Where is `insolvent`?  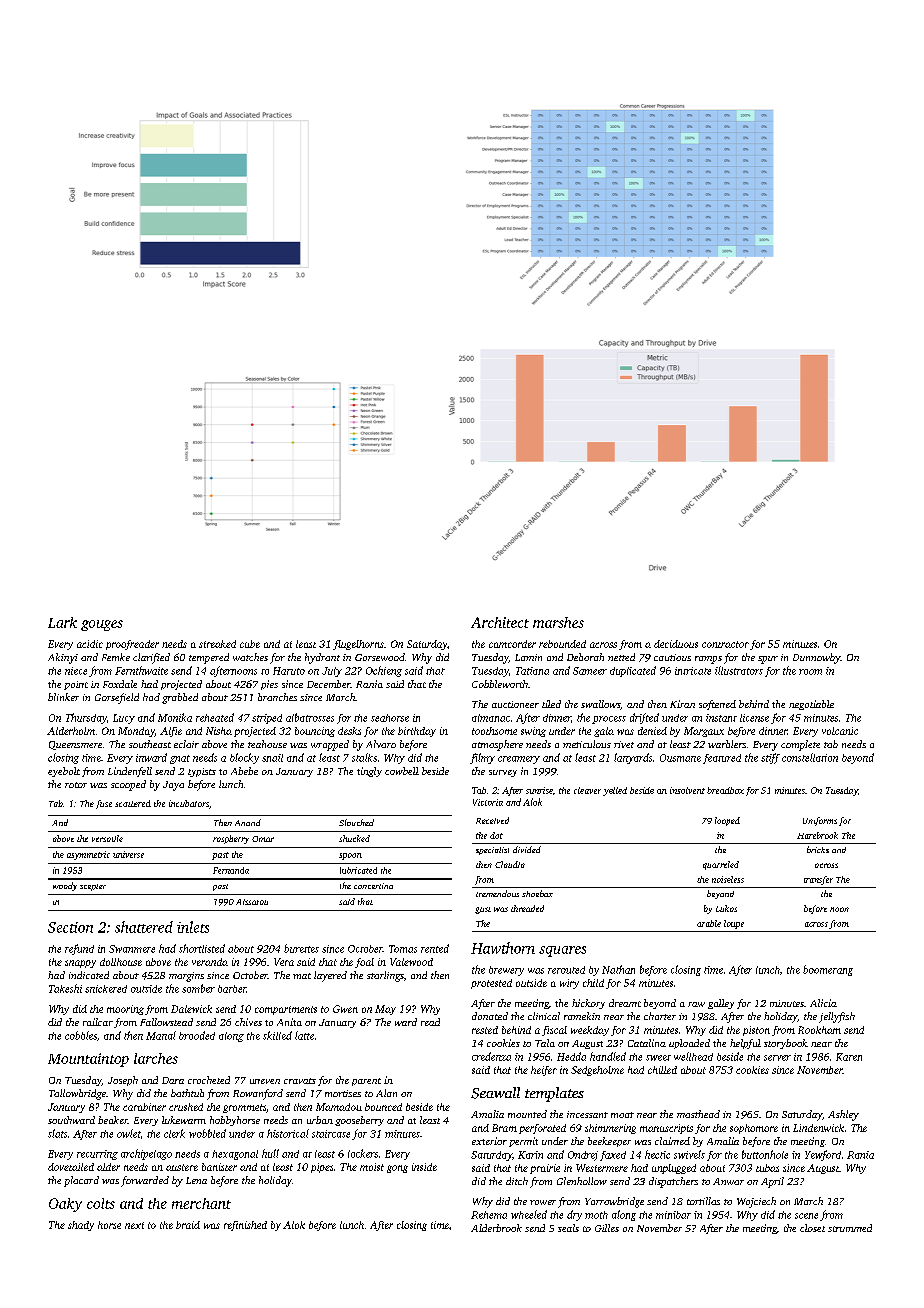
insolvent is located at coordinates (687, 790).
